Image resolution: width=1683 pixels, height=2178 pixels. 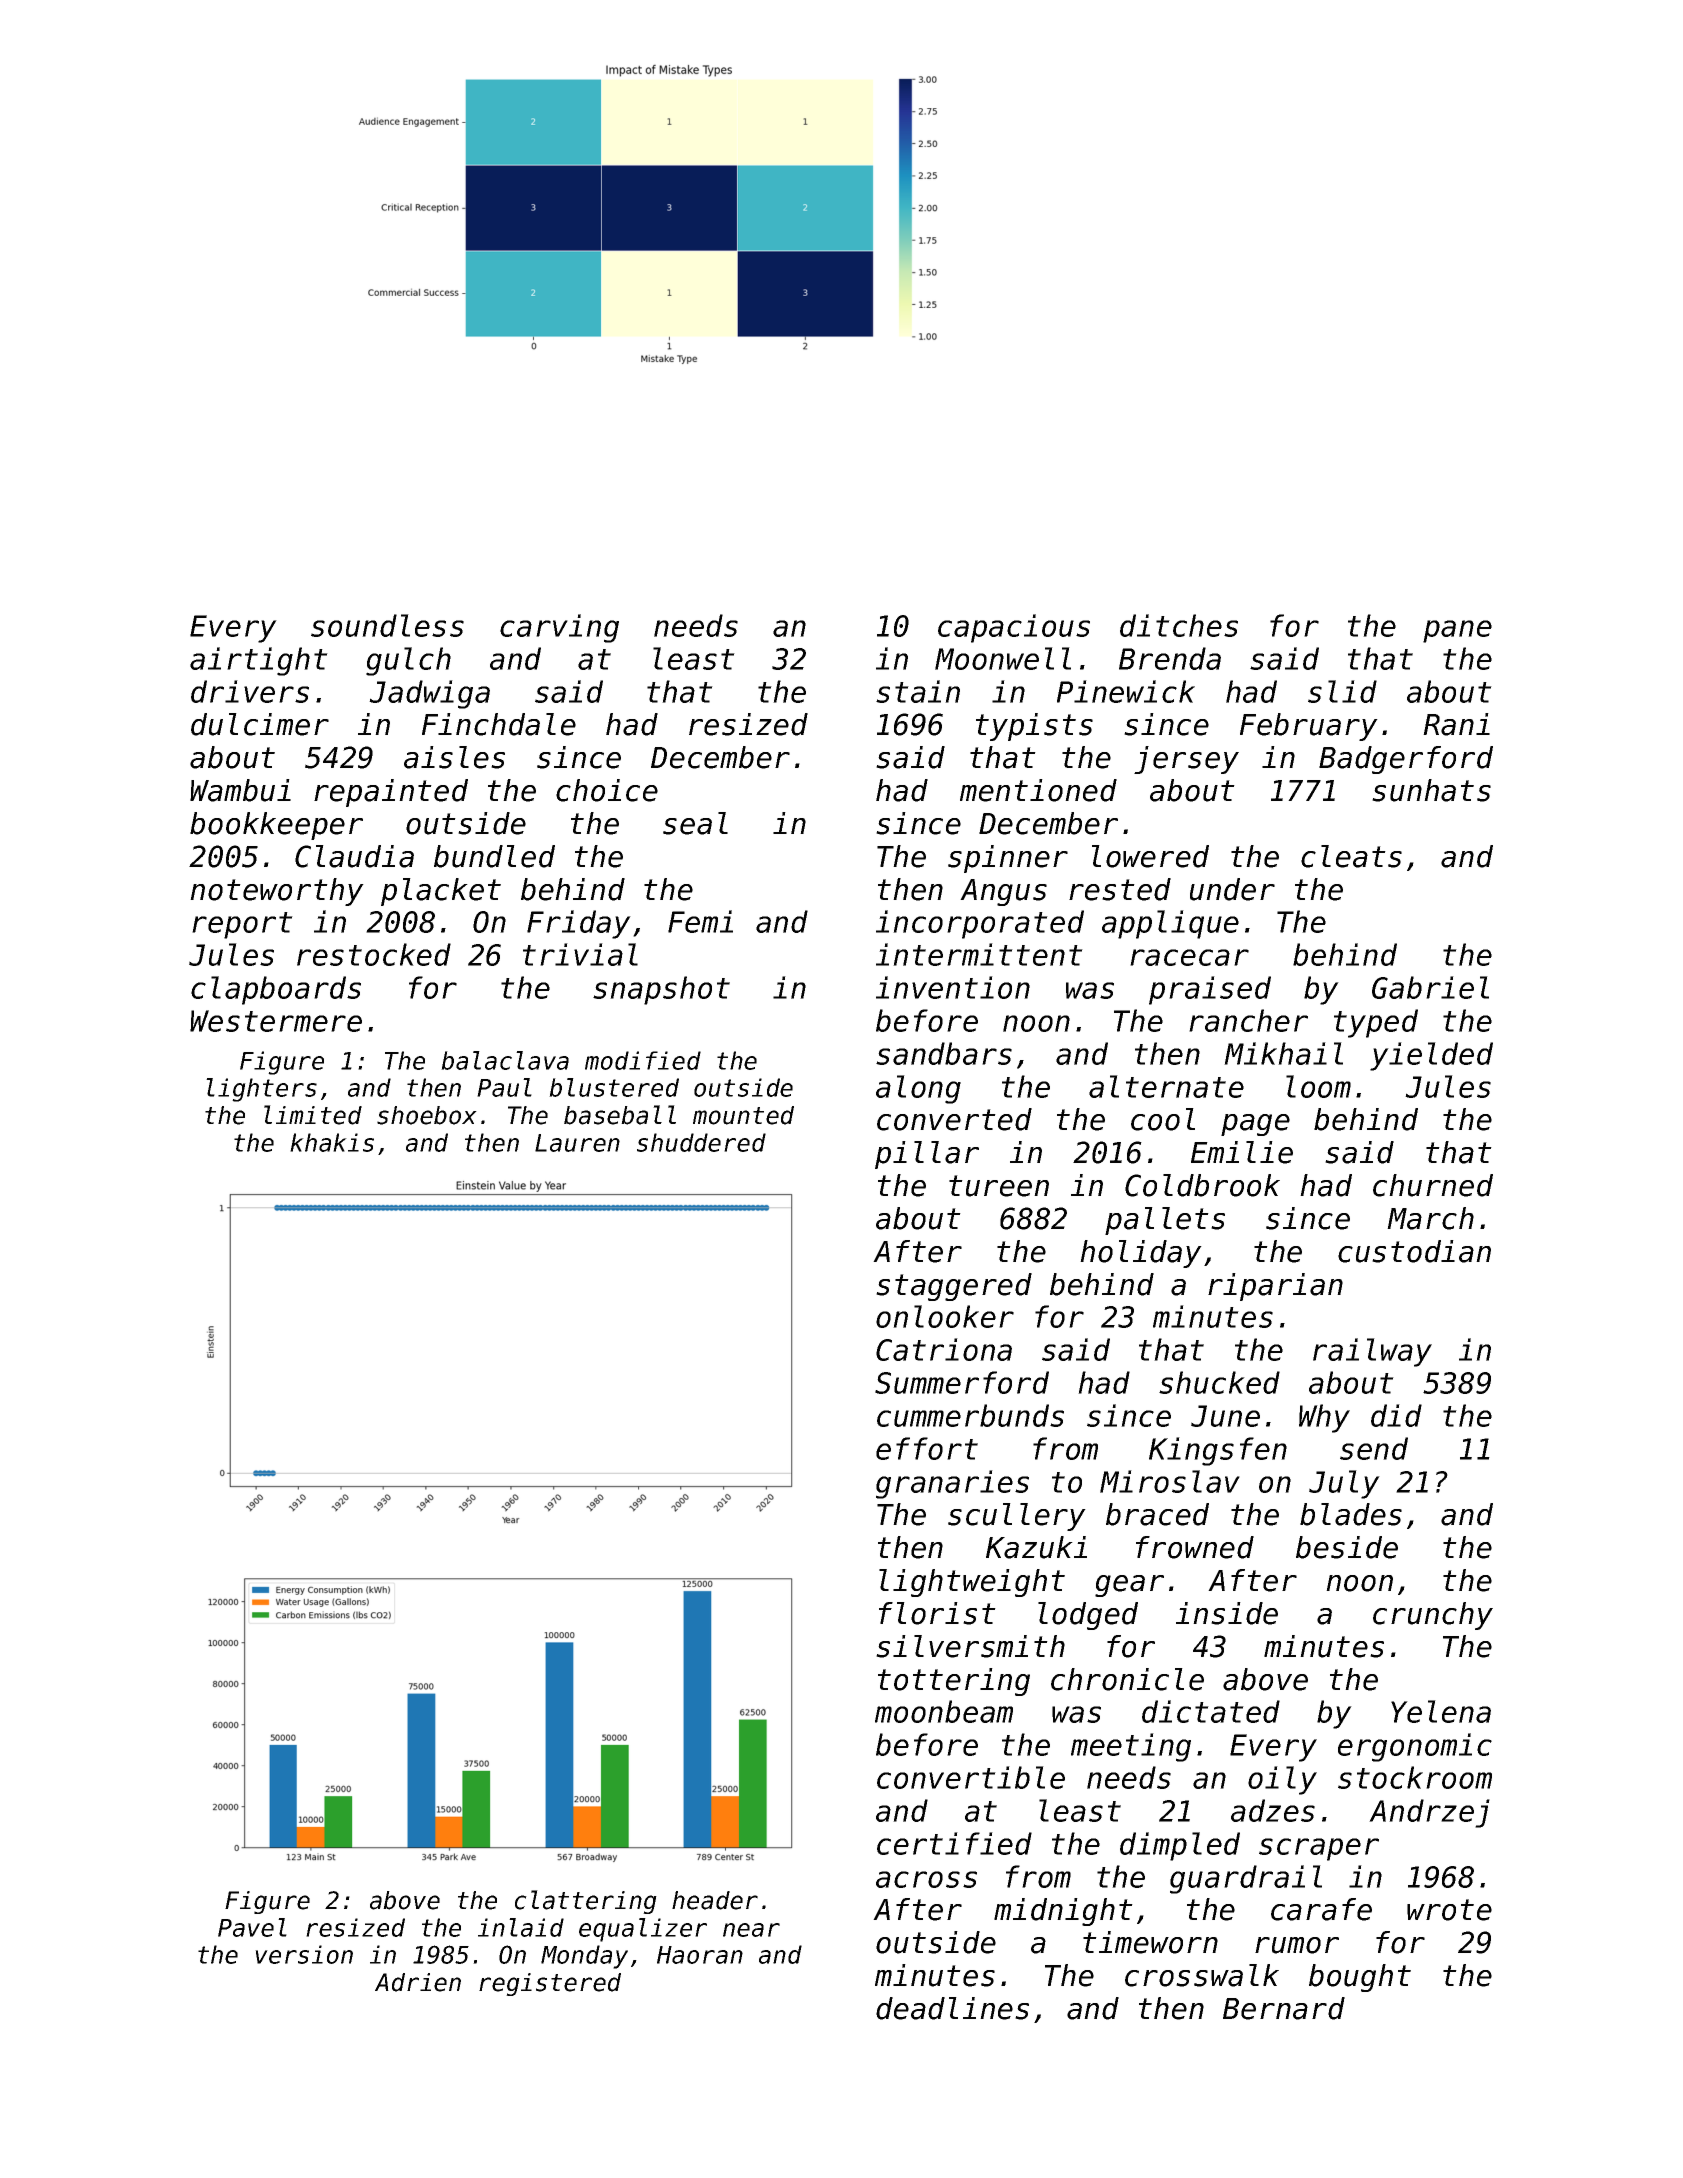 What do you see at coordinates (1008, 859) in the screenshot?
I see `spinner` at bounding box center [1008, 859].
